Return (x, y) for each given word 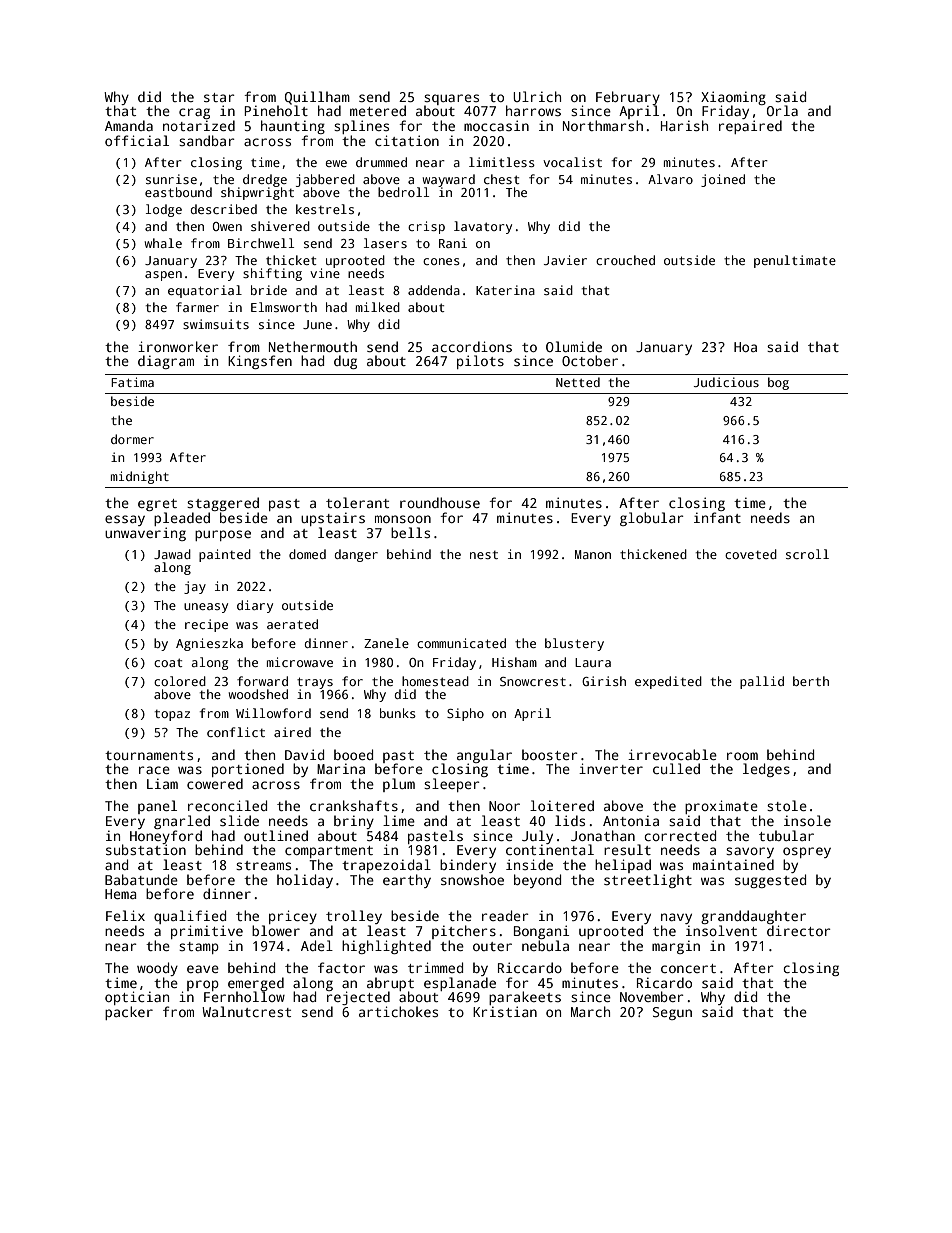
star (219, 97)
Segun (672, 1013)
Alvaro (670, 179)
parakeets (525, 998)
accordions (472, 346)
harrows (533, 110)
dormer (132, 439)
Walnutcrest (246, 1011)
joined (723, 180)
